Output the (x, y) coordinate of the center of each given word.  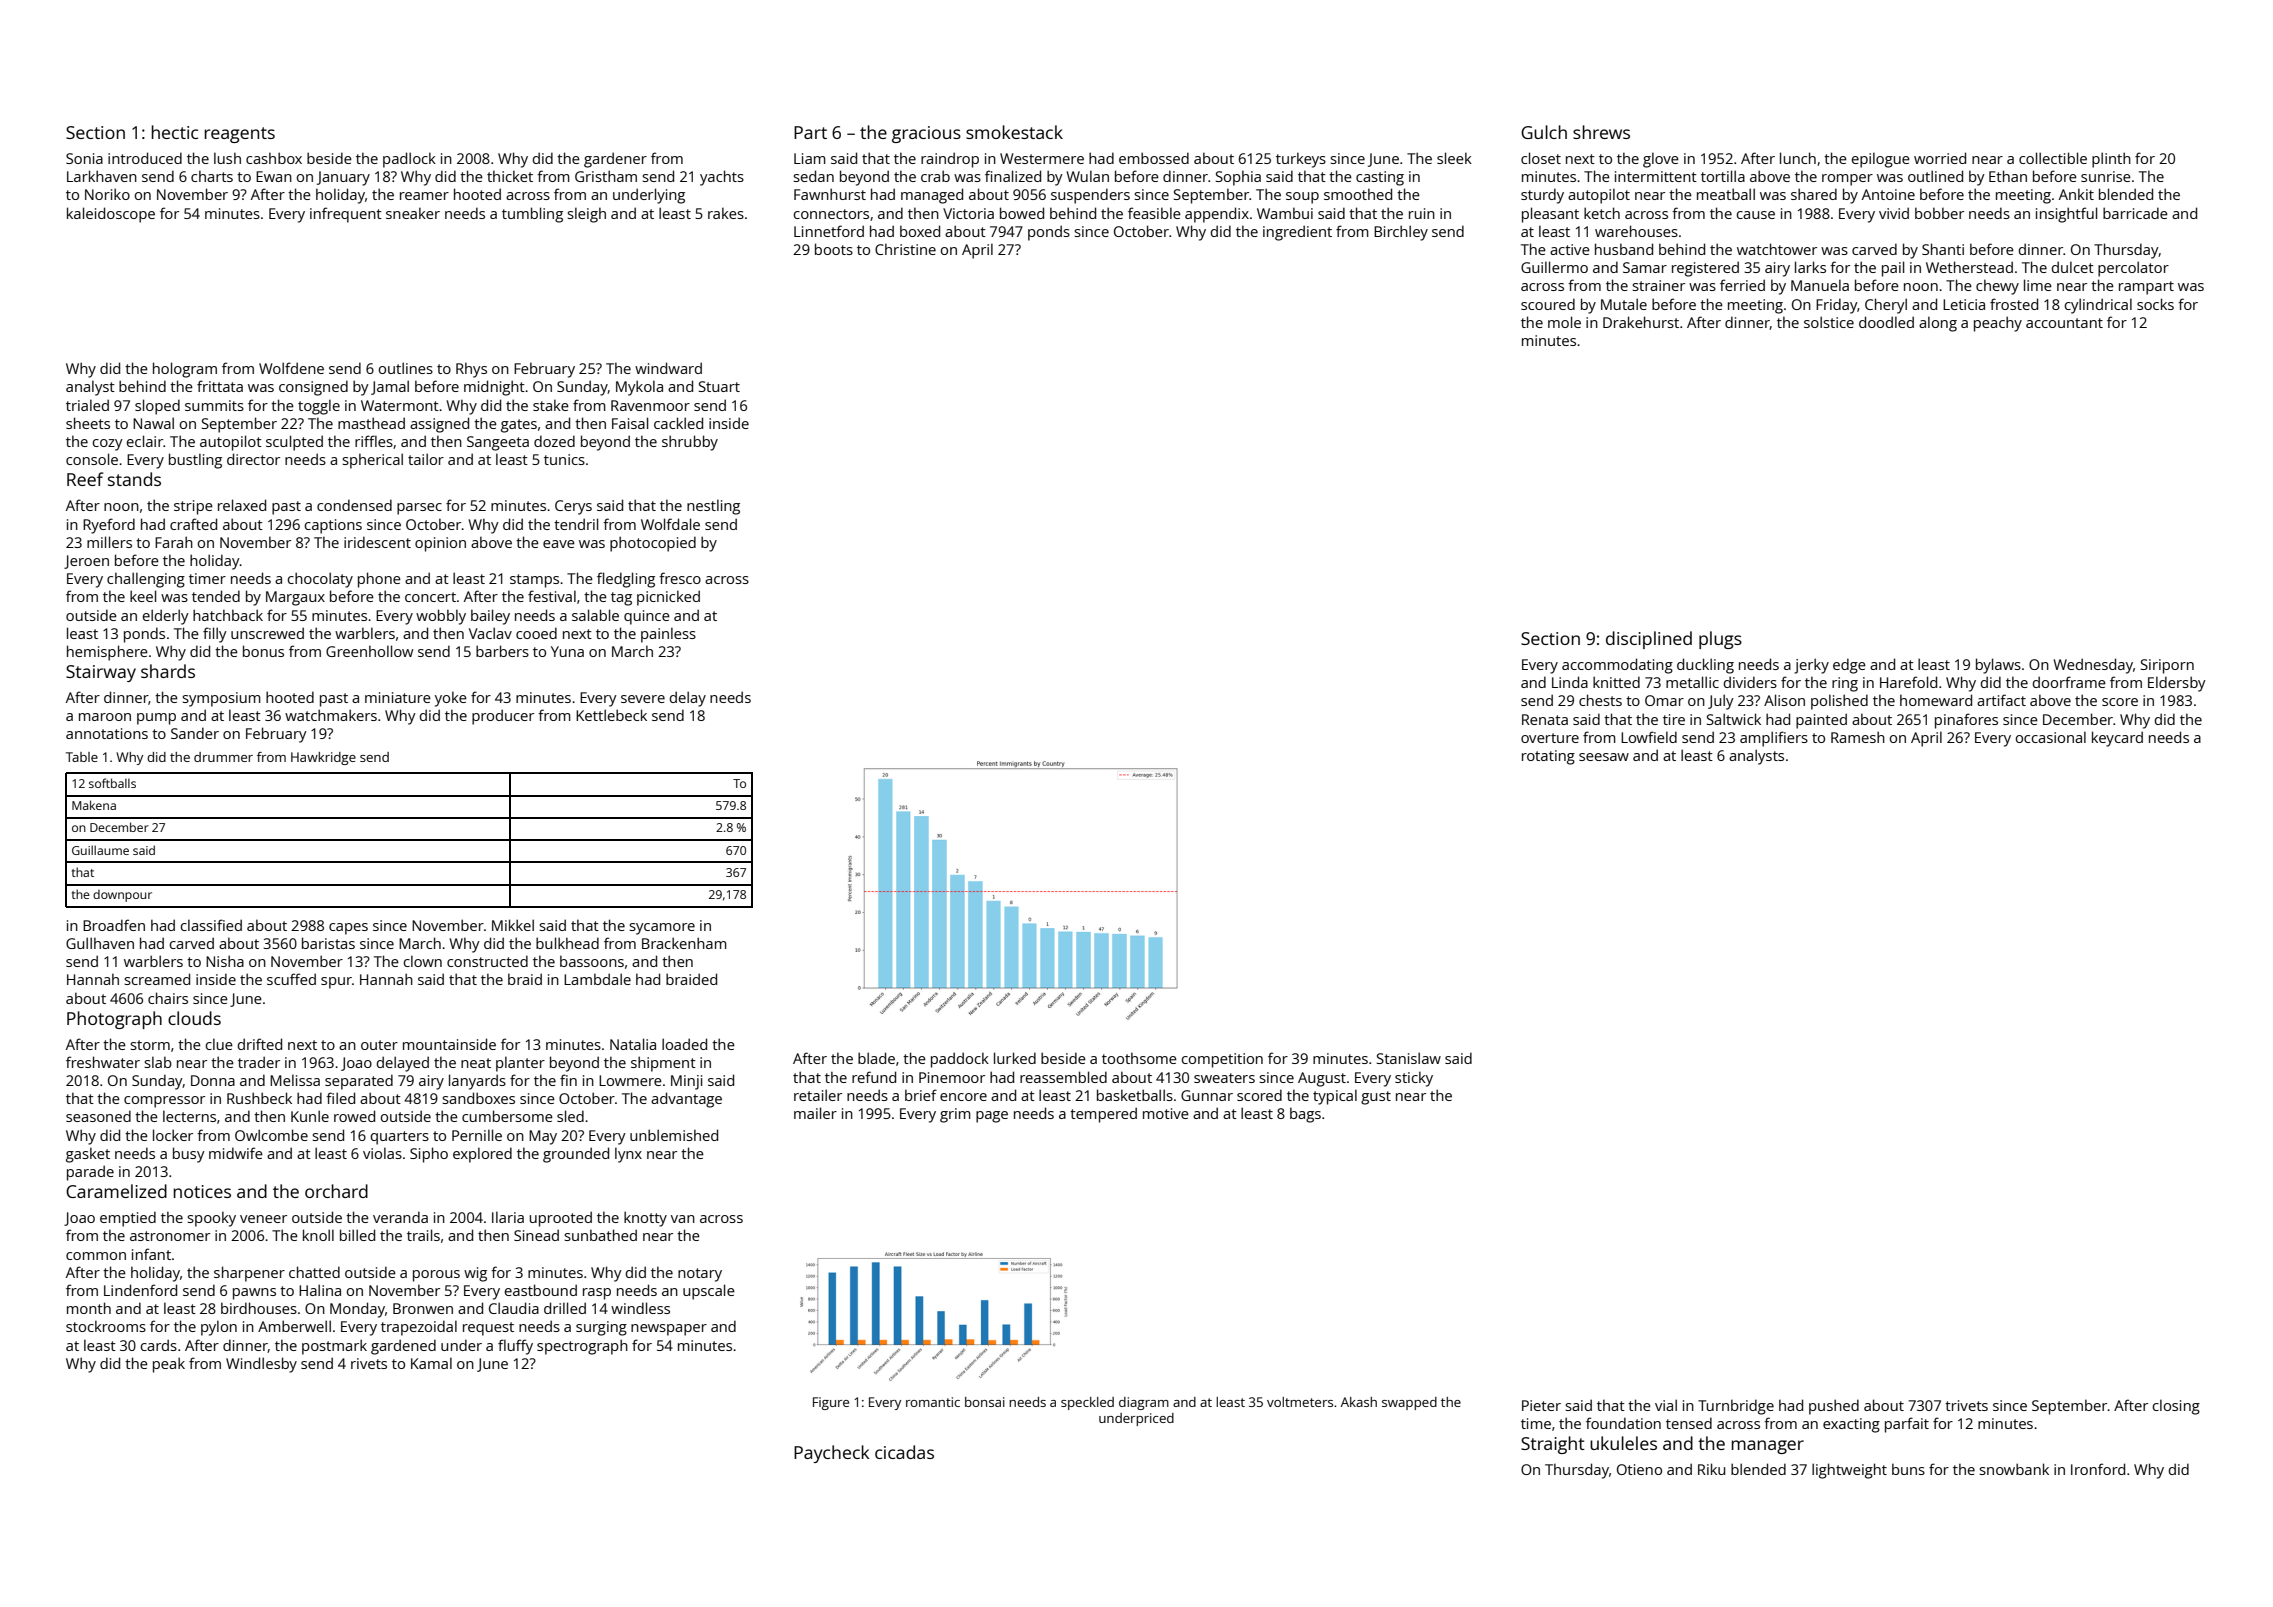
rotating (1548, 757)
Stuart (719, 386)
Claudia (514, 1308)
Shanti (1943, 249)
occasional (2051, 737)
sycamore (662, 929)
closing (2176, 1407)
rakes (726, 213)
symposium (221, 699)
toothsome (1139, 1058)
